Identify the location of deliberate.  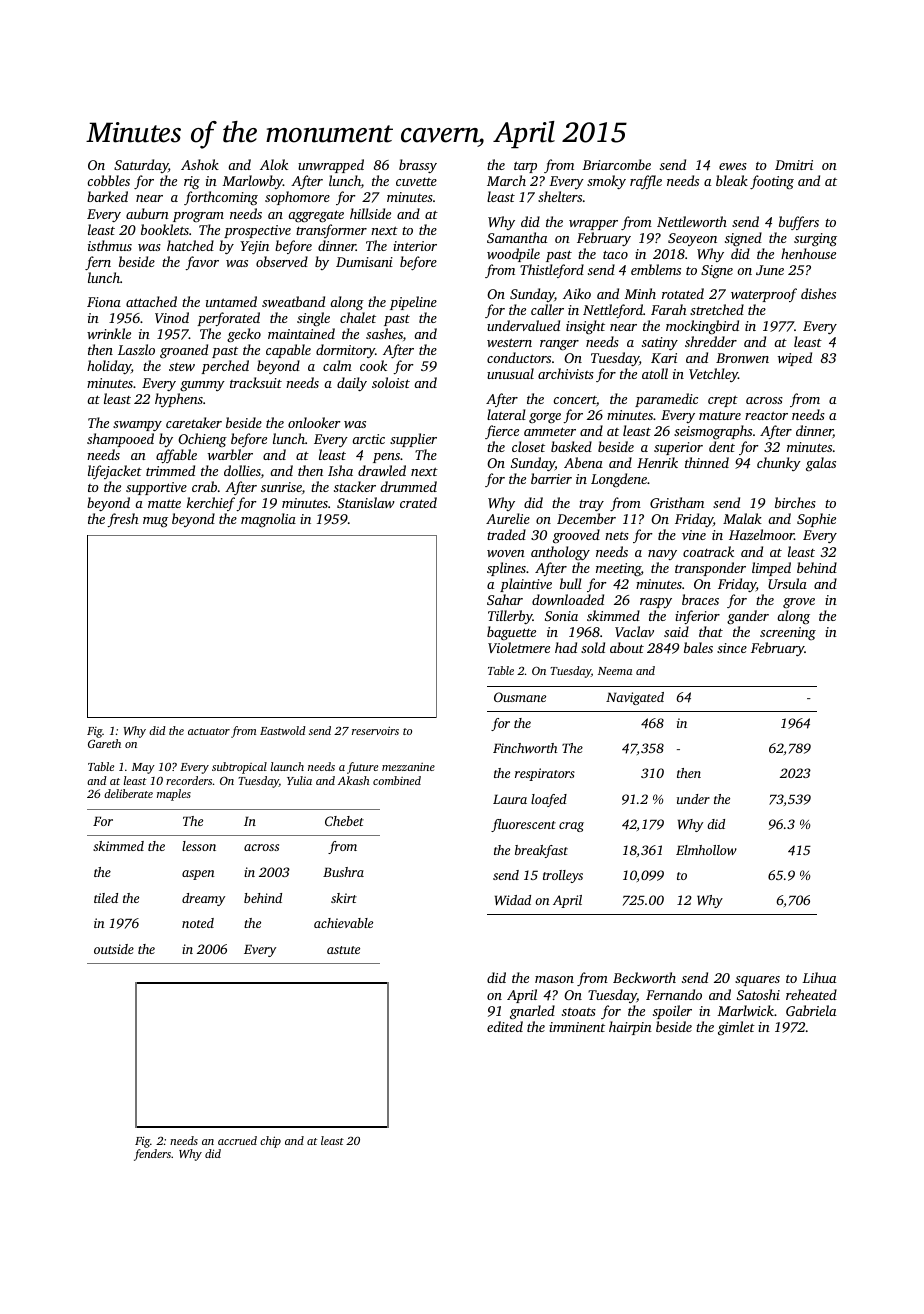
(128, 793).
